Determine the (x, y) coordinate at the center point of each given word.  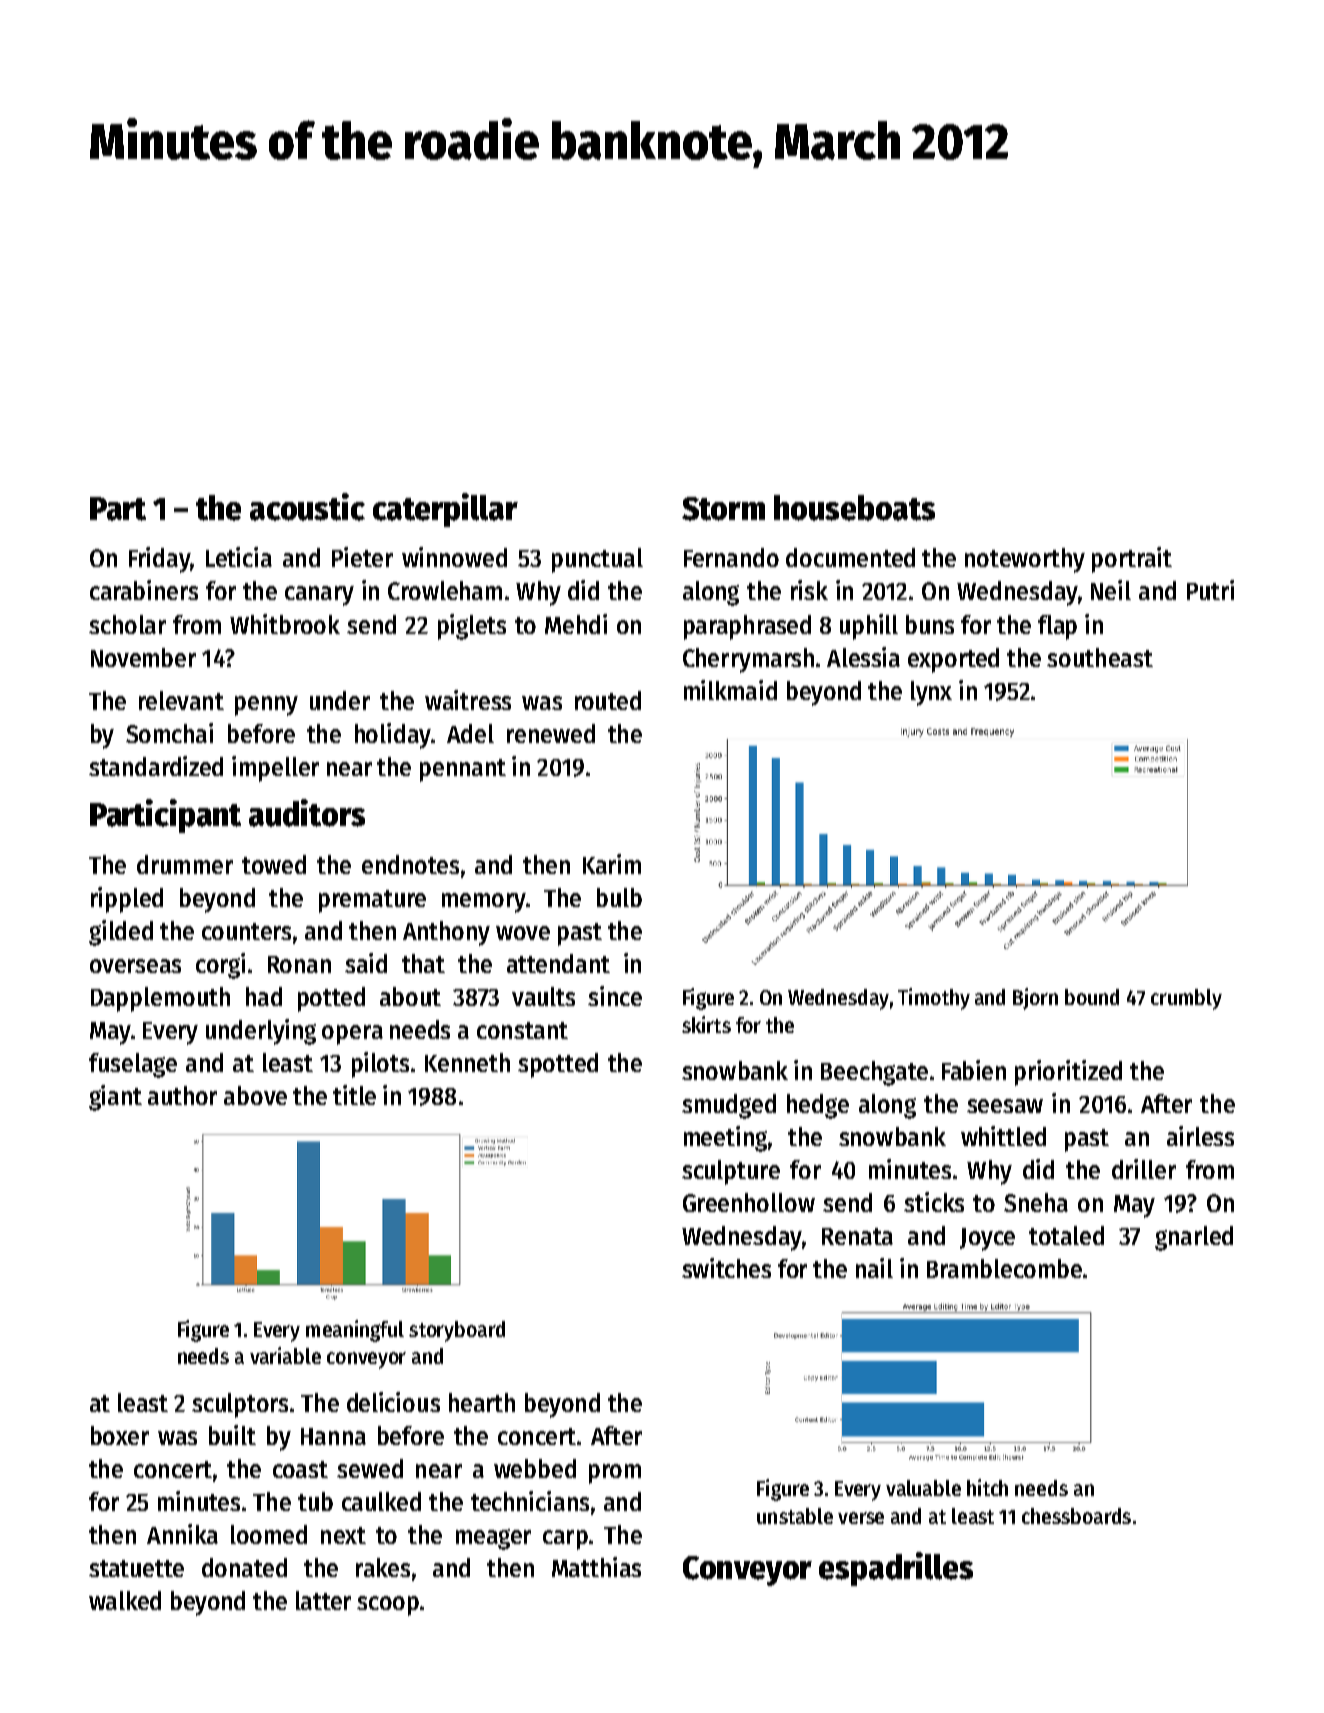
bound (1092, 997)
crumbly (1186, 999)
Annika (182, 1534)
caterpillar (445, 510)
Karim (612, 864)
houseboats (854, 508)
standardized (156, 766)
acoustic (307, 507)
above (255, 1095)
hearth (482, 1402)
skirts (706, 1024)
